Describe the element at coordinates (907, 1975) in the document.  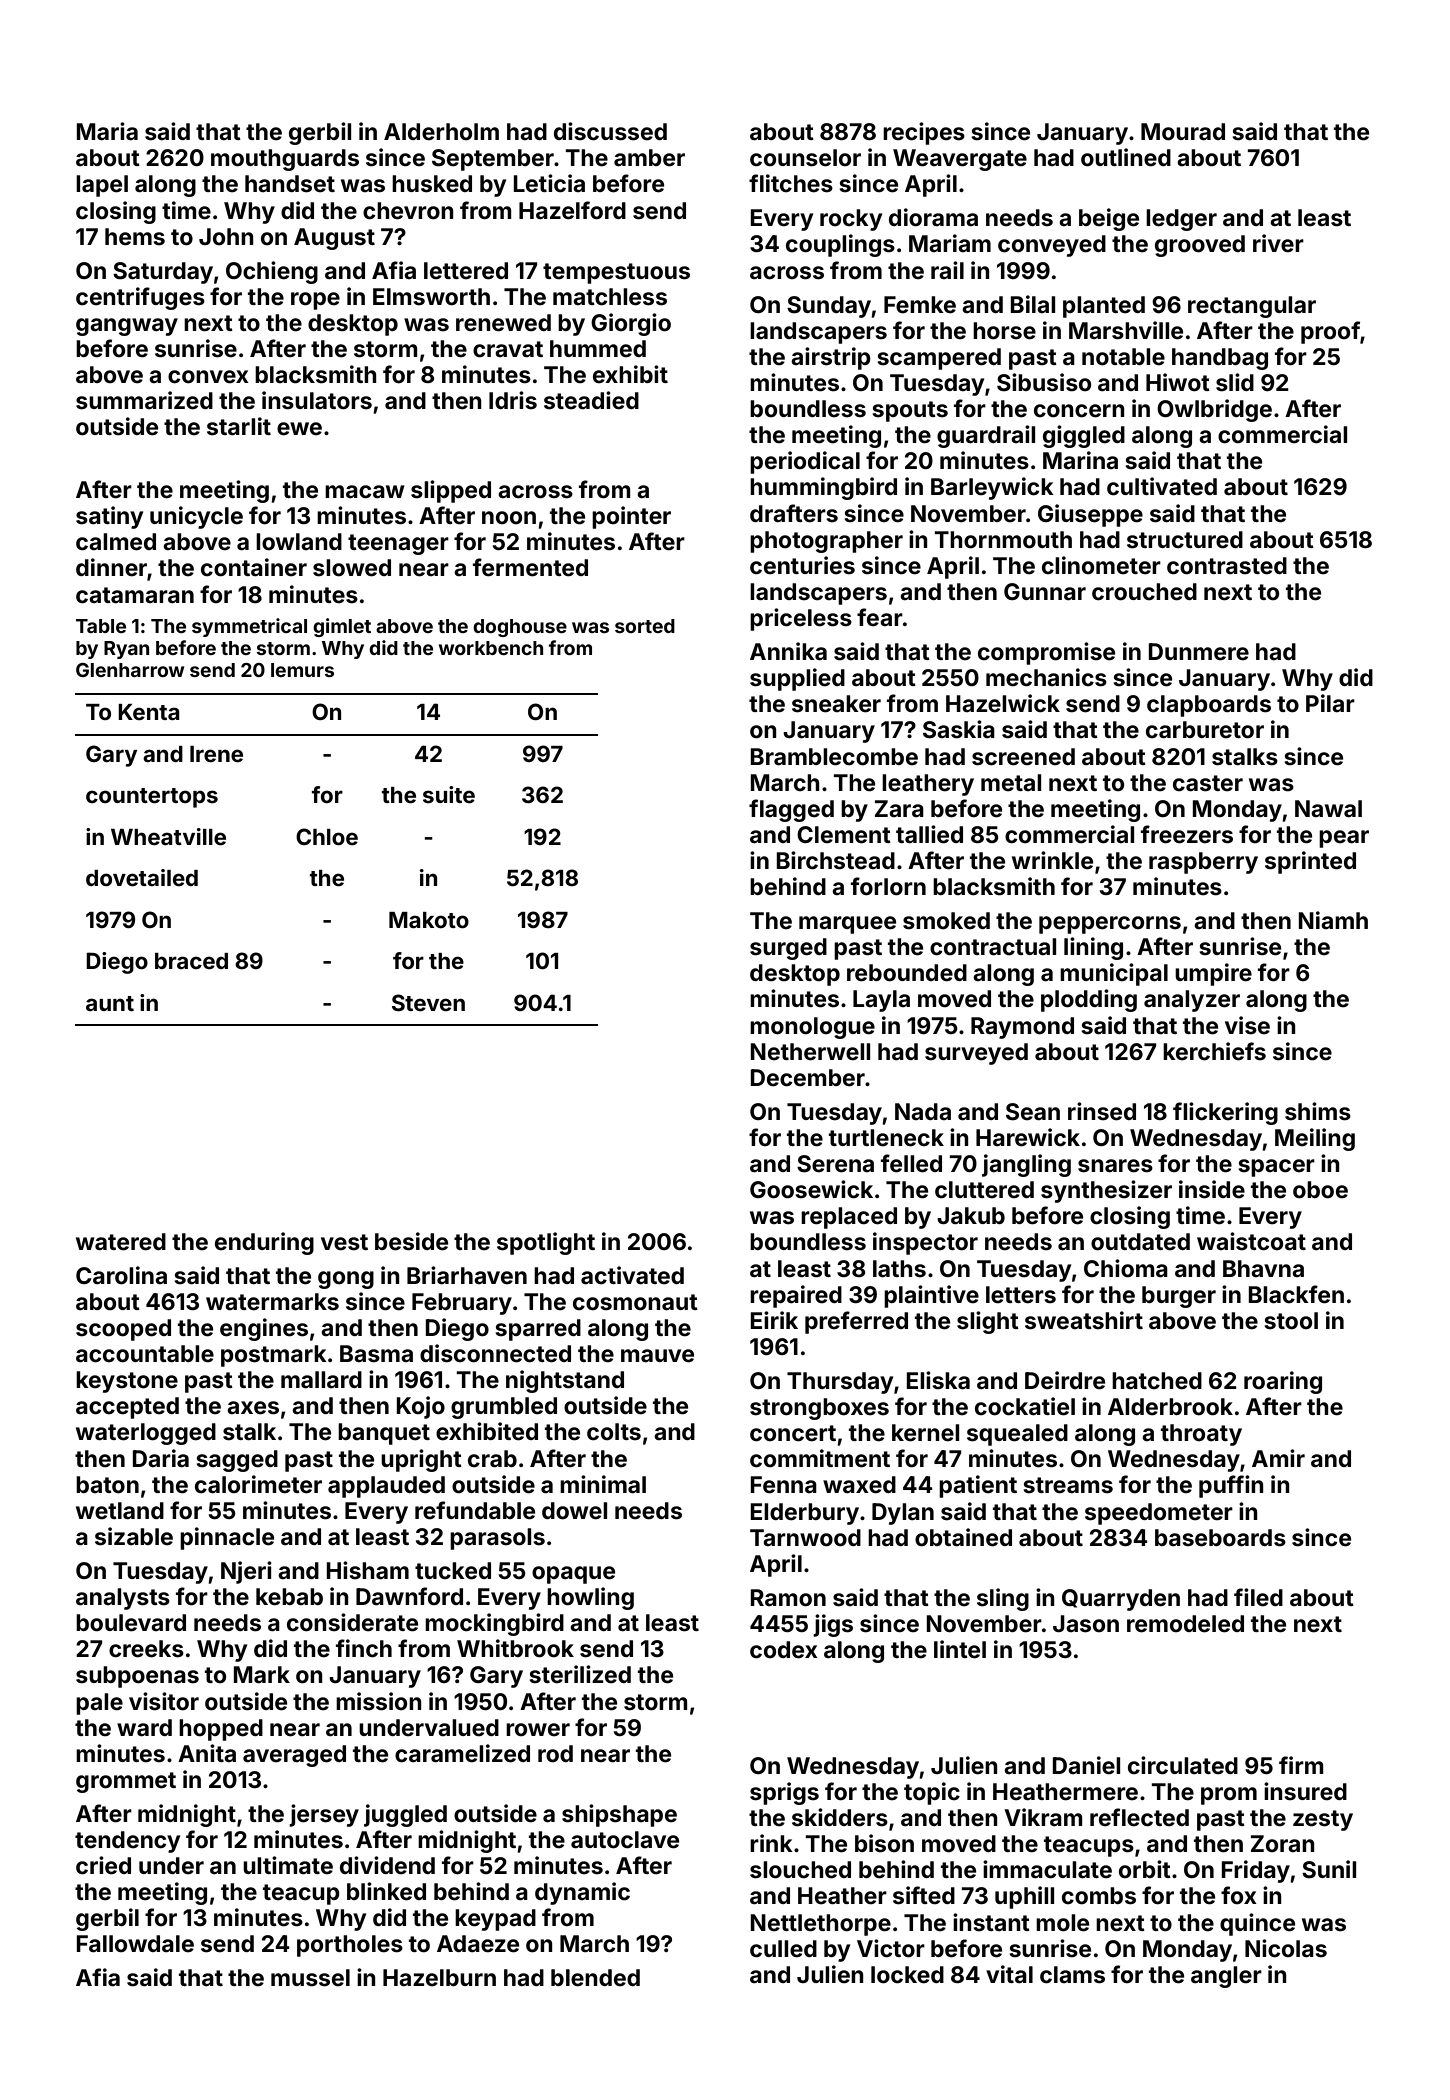
I see `locked` at that location.
